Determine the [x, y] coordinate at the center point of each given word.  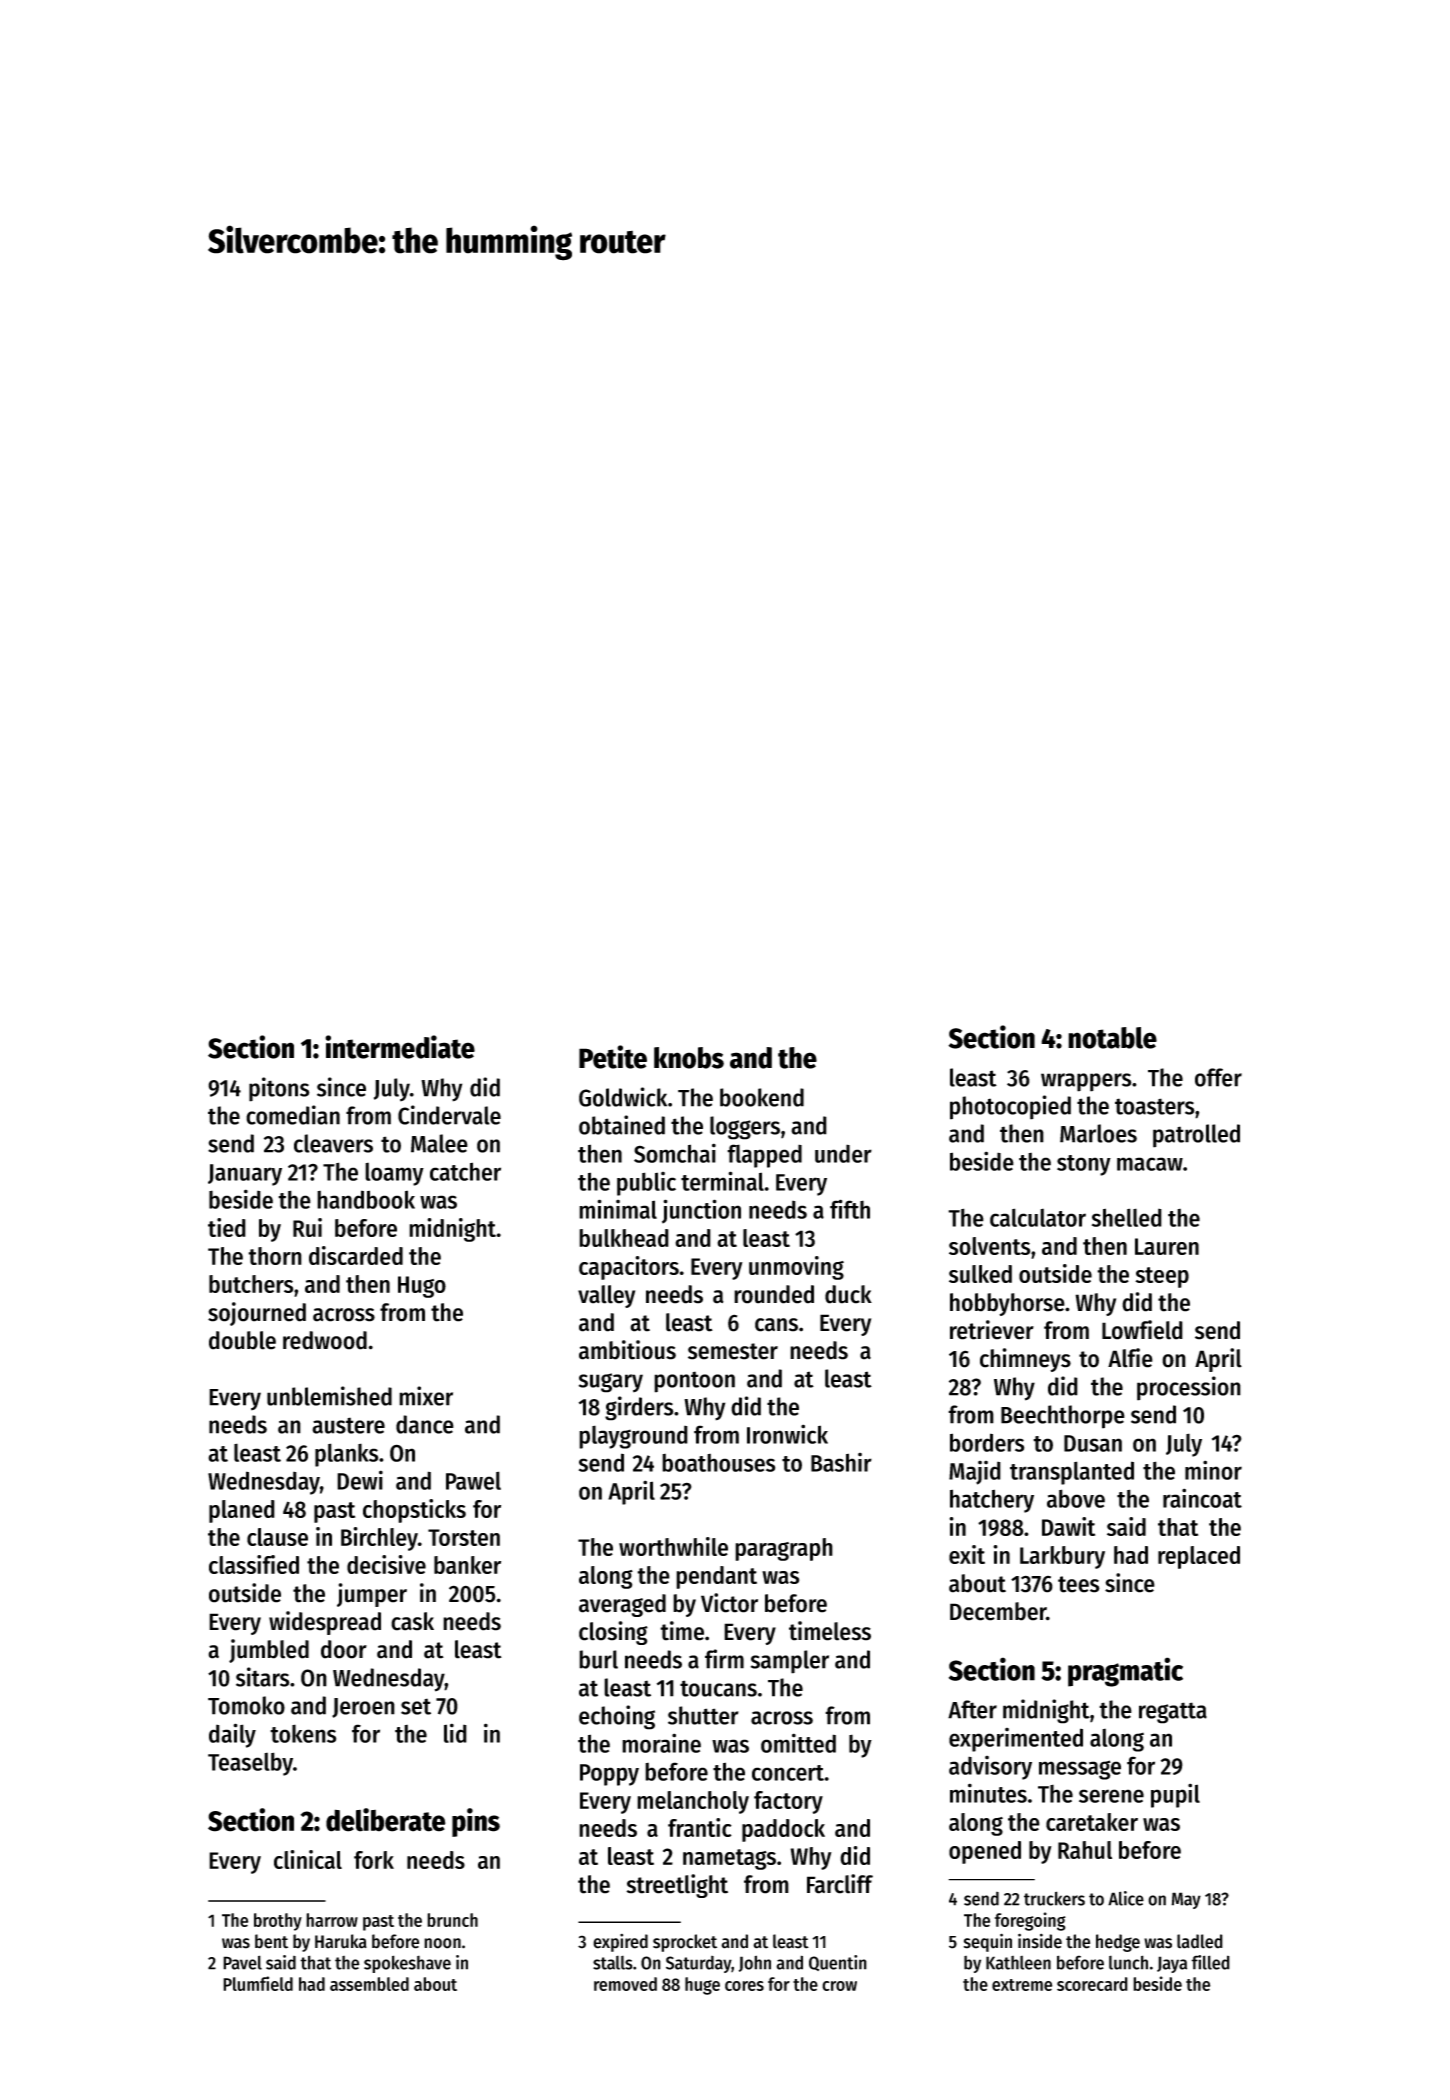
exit [967, 1554]
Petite [613, 1057]
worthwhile [673, 1546]
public [646, 1184]
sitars [263, 1677]
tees [1079, 1584]
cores [744, 1986]
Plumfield [258, 1983]
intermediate [400, 1047]
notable [1112, 1038]
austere [348, 1425]
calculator [1038, 1217]
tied [227, 1227]
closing [613, 1633]
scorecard [1092, 1984]
